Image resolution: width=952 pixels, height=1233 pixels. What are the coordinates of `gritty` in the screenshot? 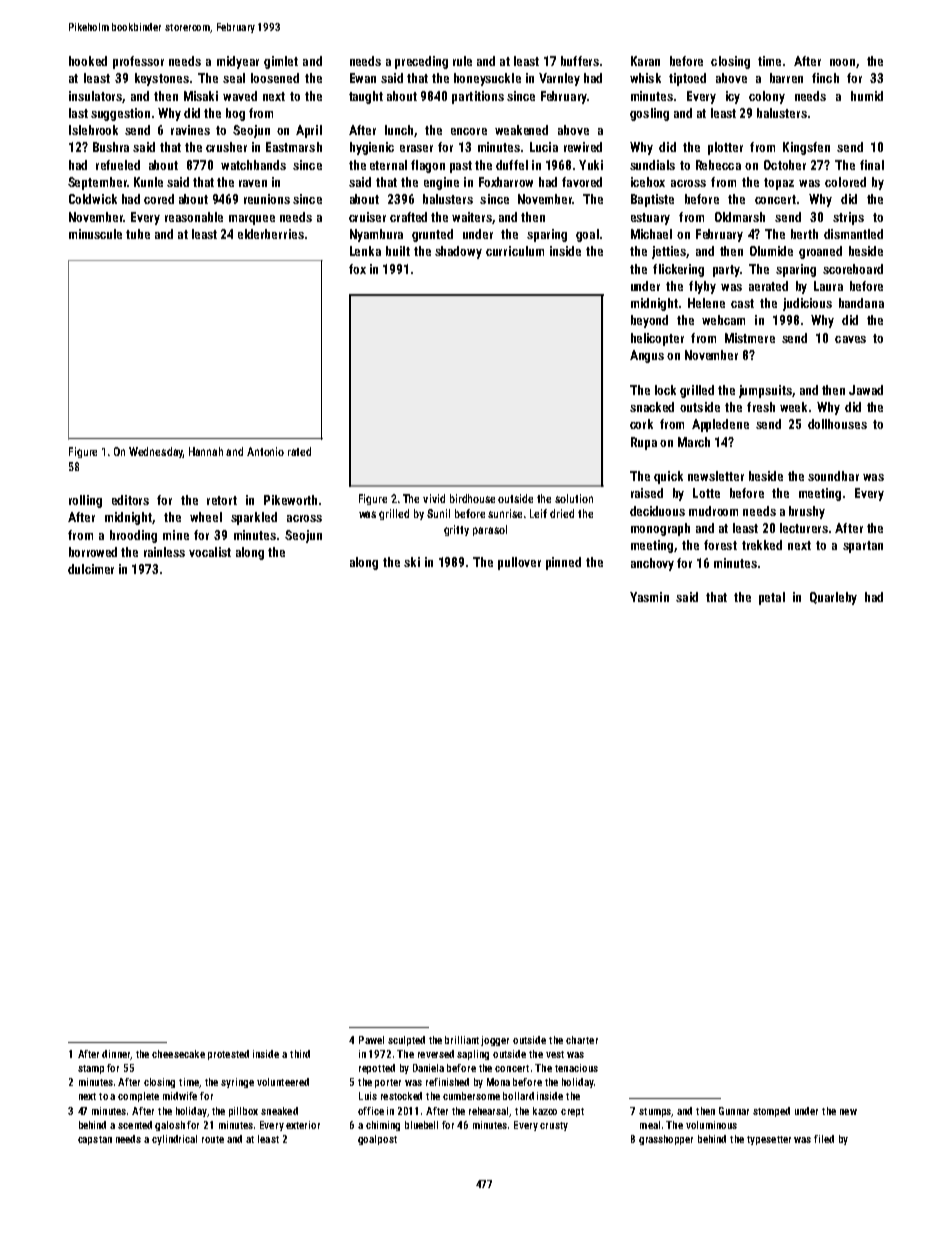 It's located at (456, 530).
